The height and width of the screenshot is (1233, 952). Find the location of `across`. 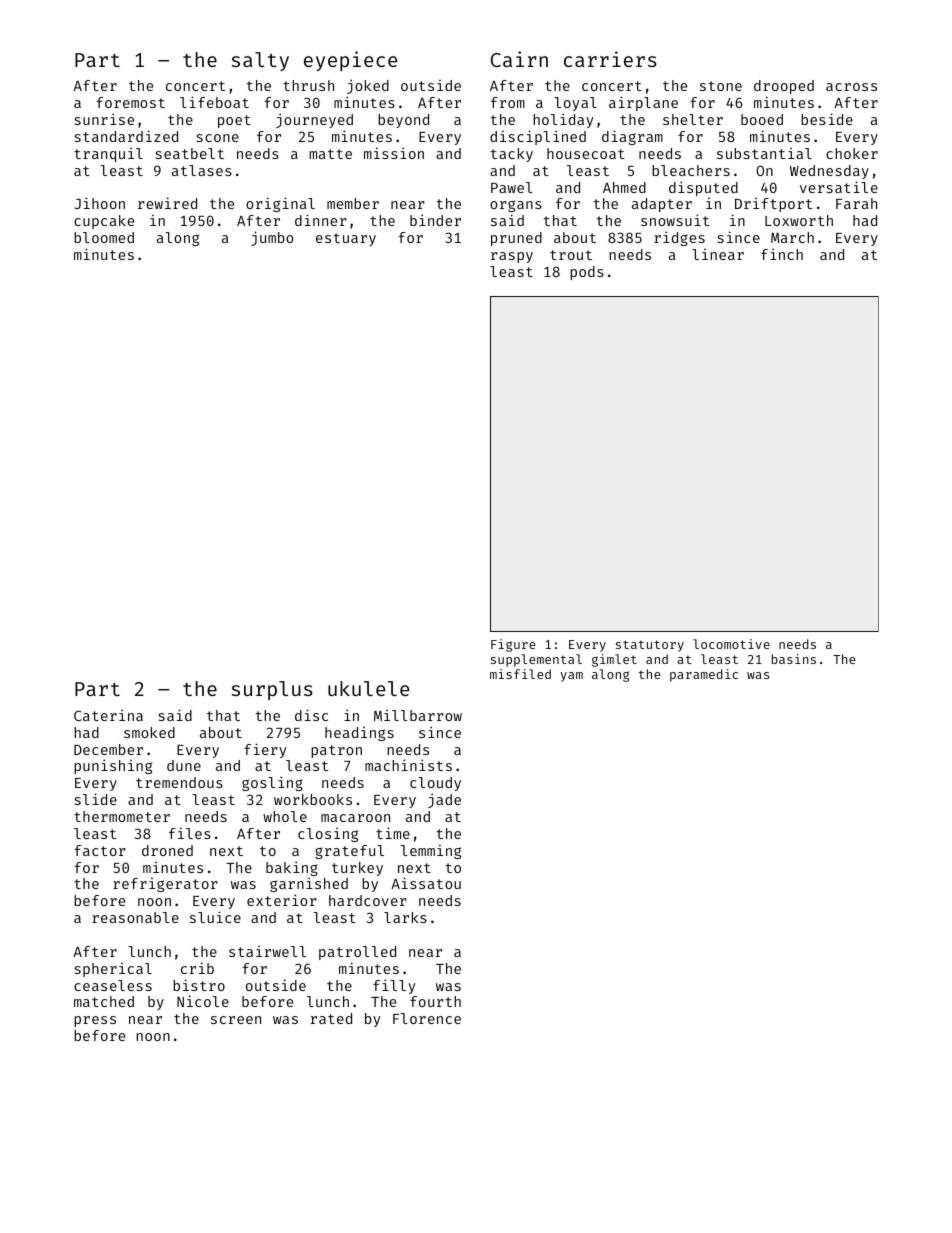

across is located at coordinates (851, 87).
